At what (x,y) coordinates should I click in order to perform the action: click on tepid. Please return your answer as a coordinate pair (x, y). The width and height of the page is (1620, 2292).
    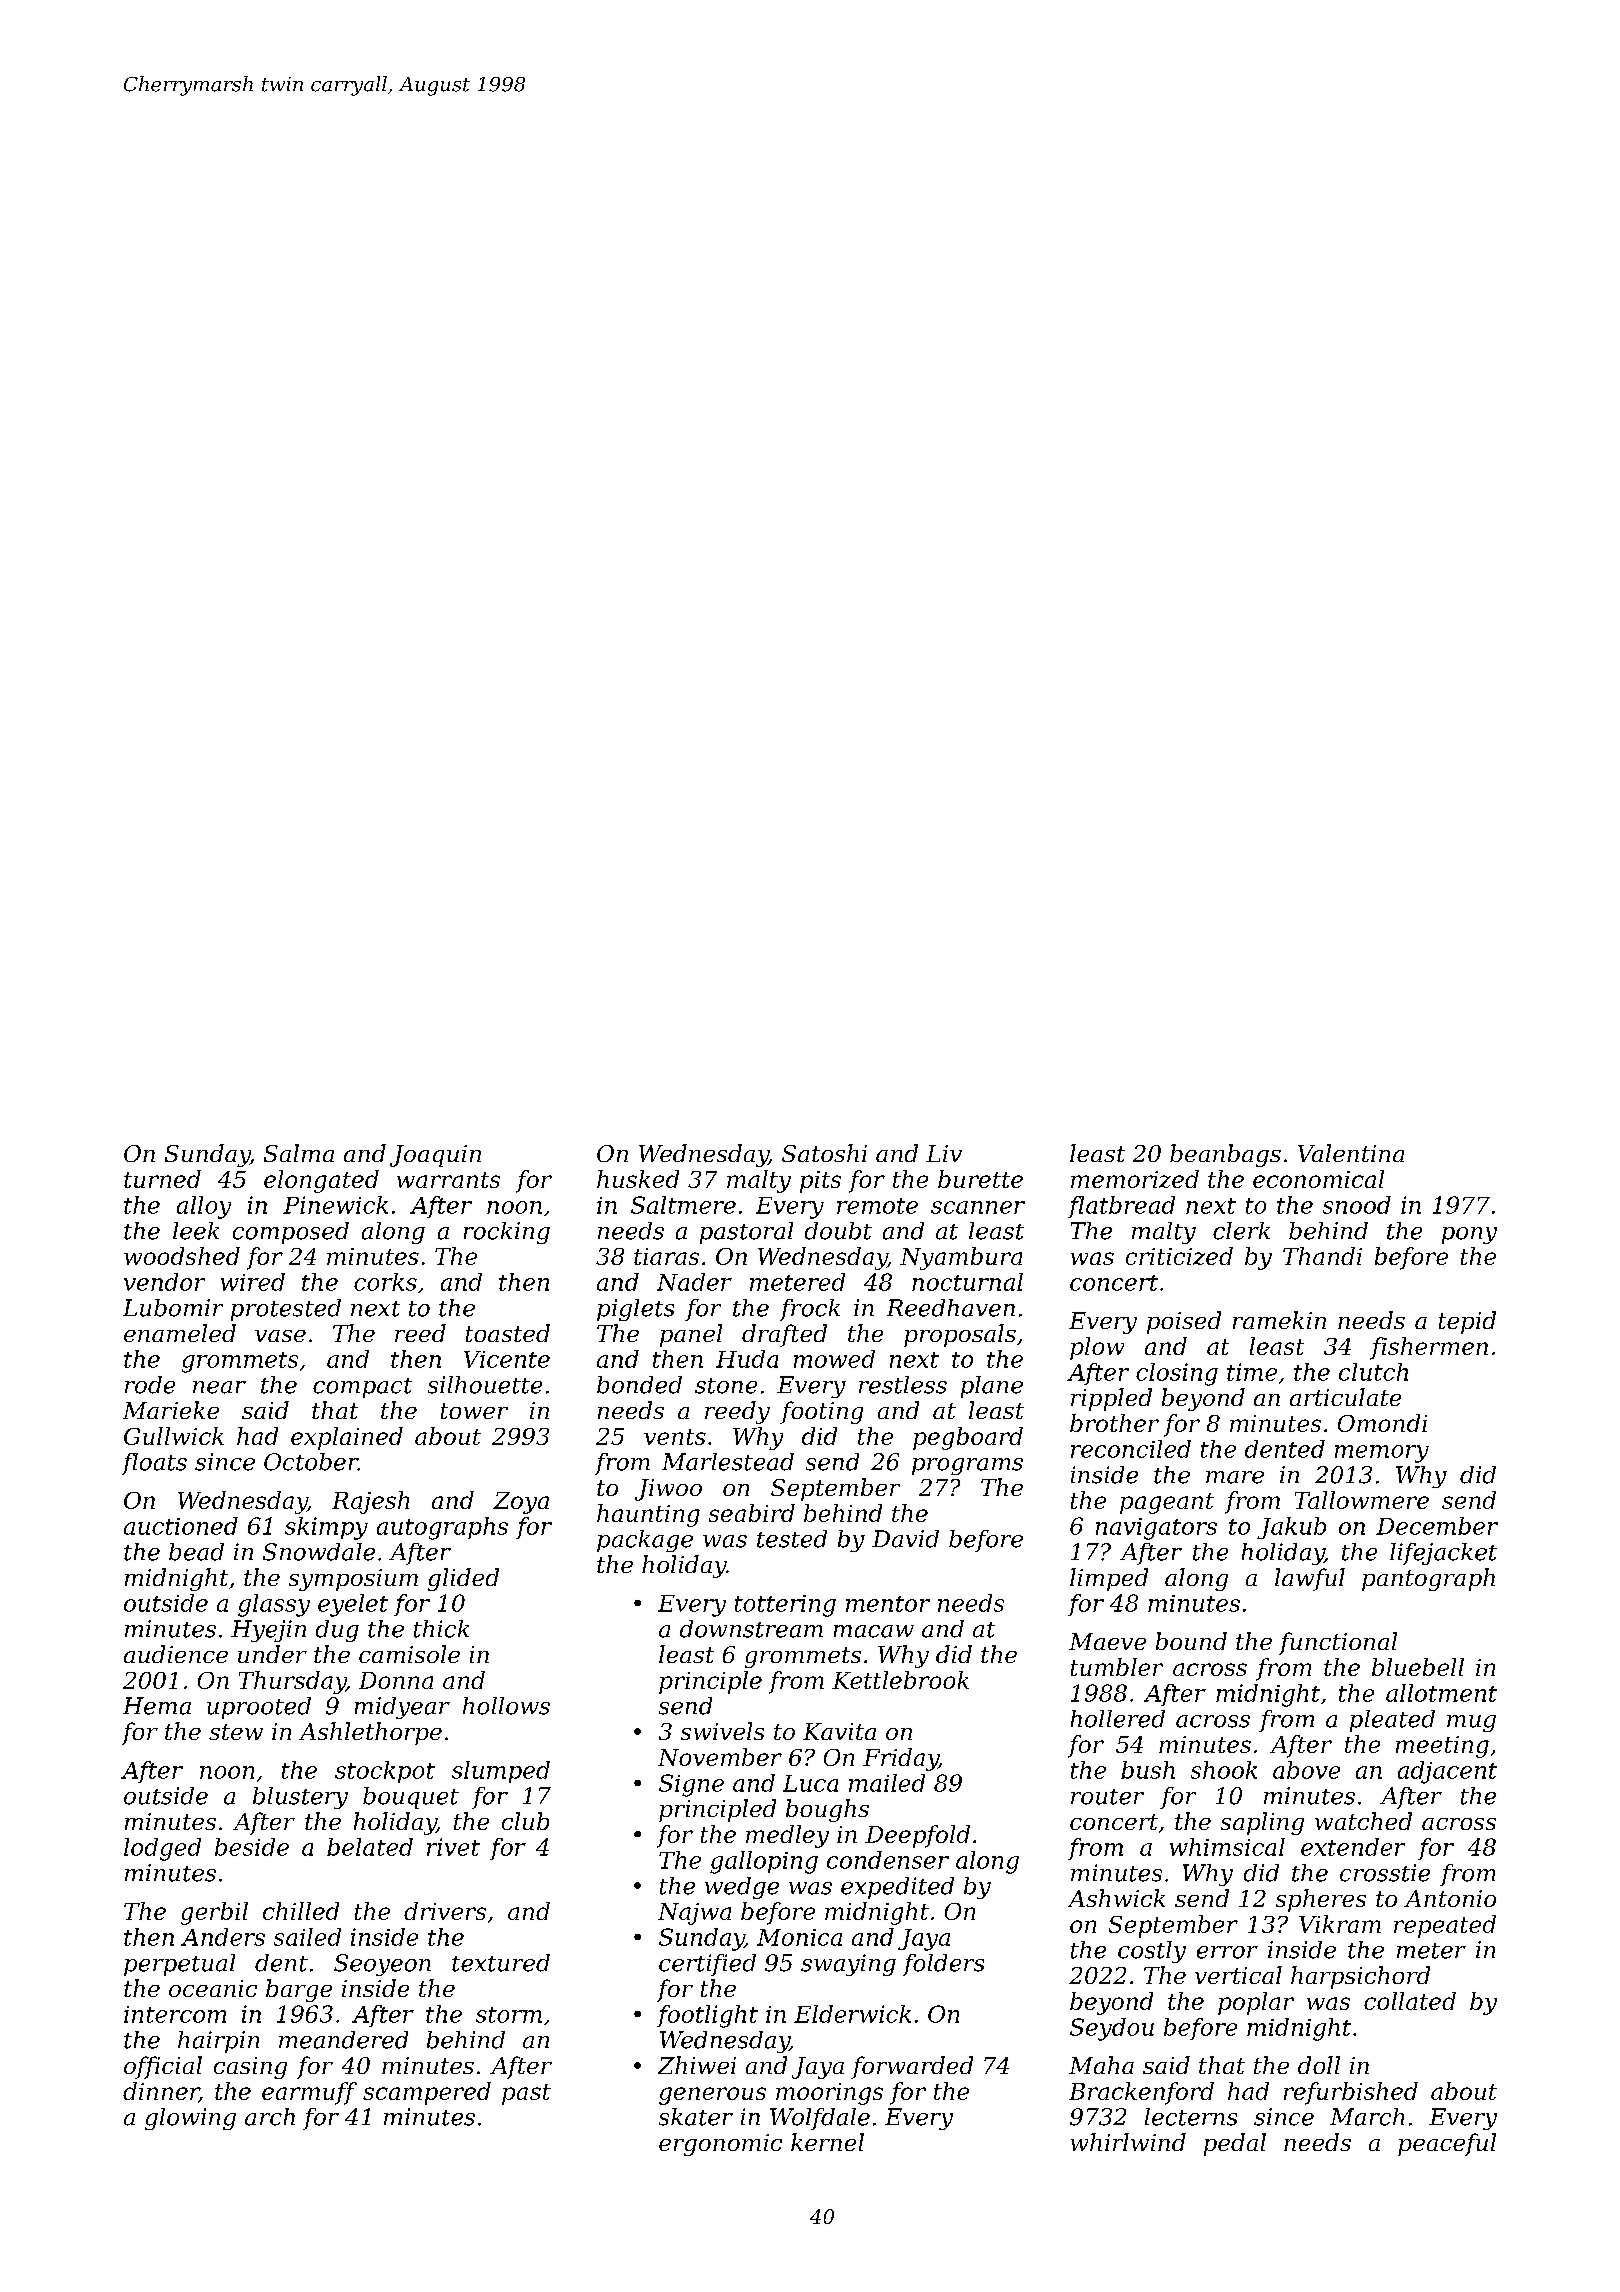
    Looking at the image, I should click on (1467, 1322).
